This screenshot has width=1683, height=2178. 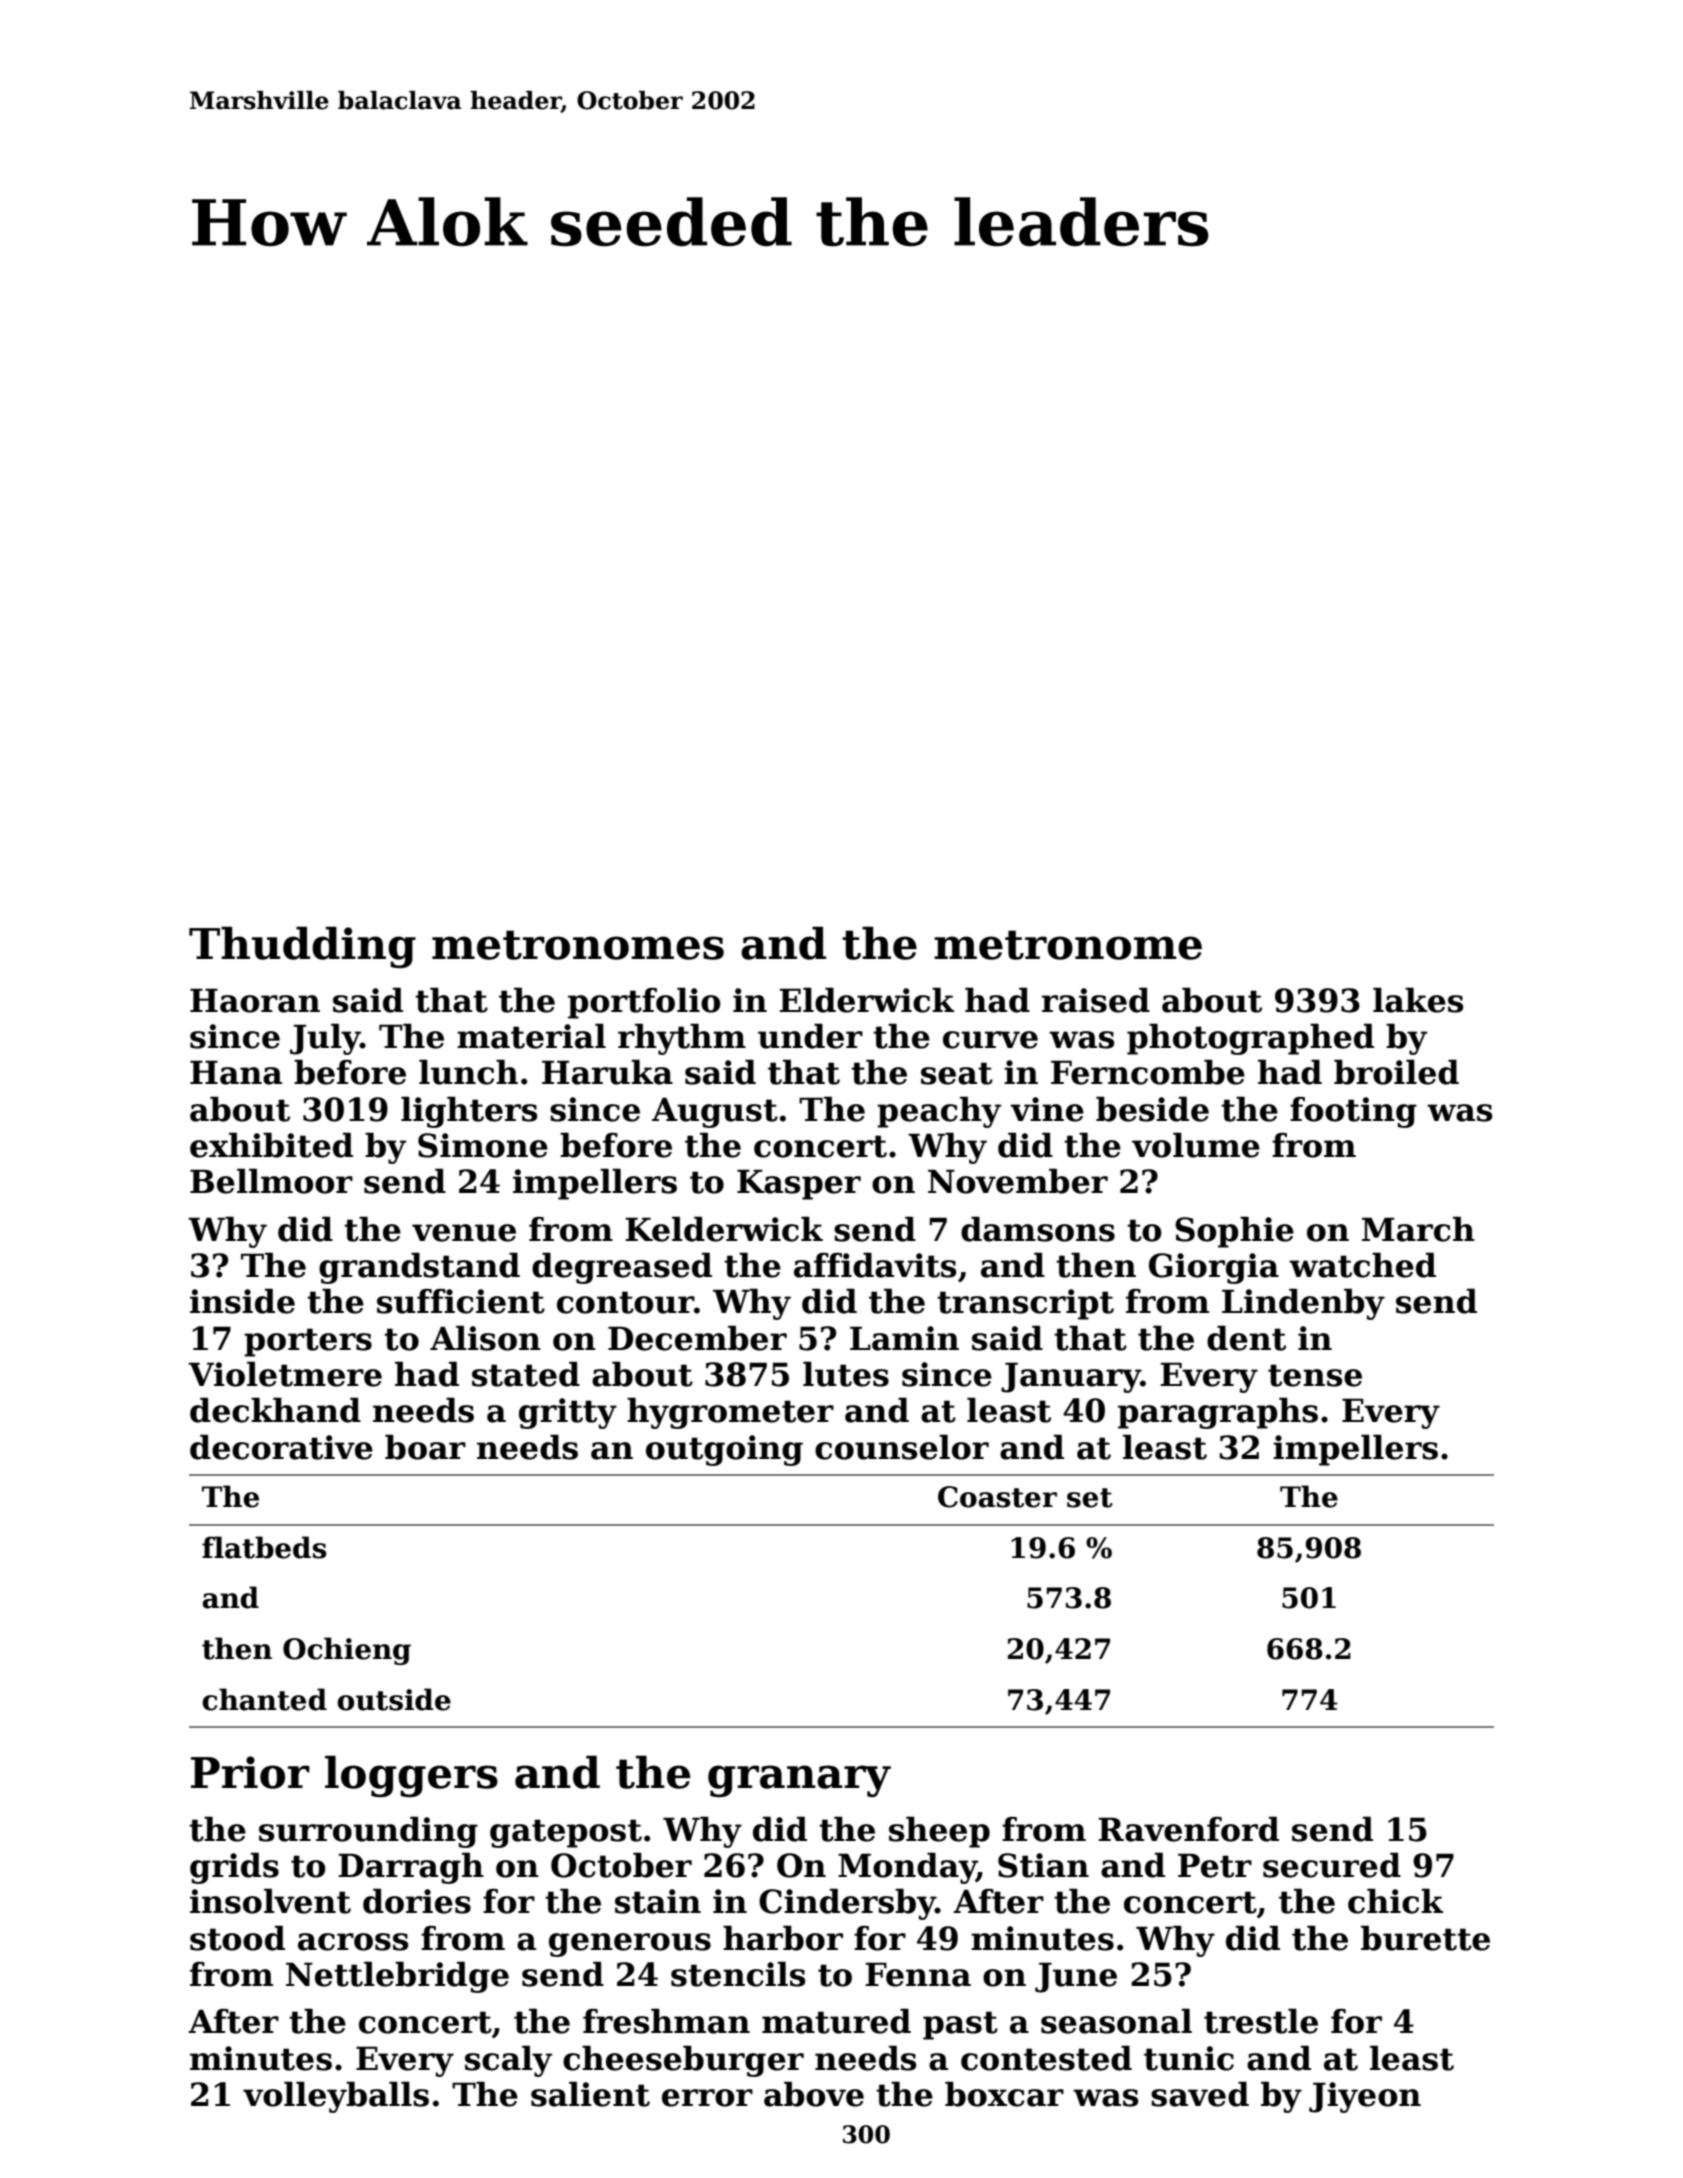 I want to click on boar, so click(x=425, y=1447).
